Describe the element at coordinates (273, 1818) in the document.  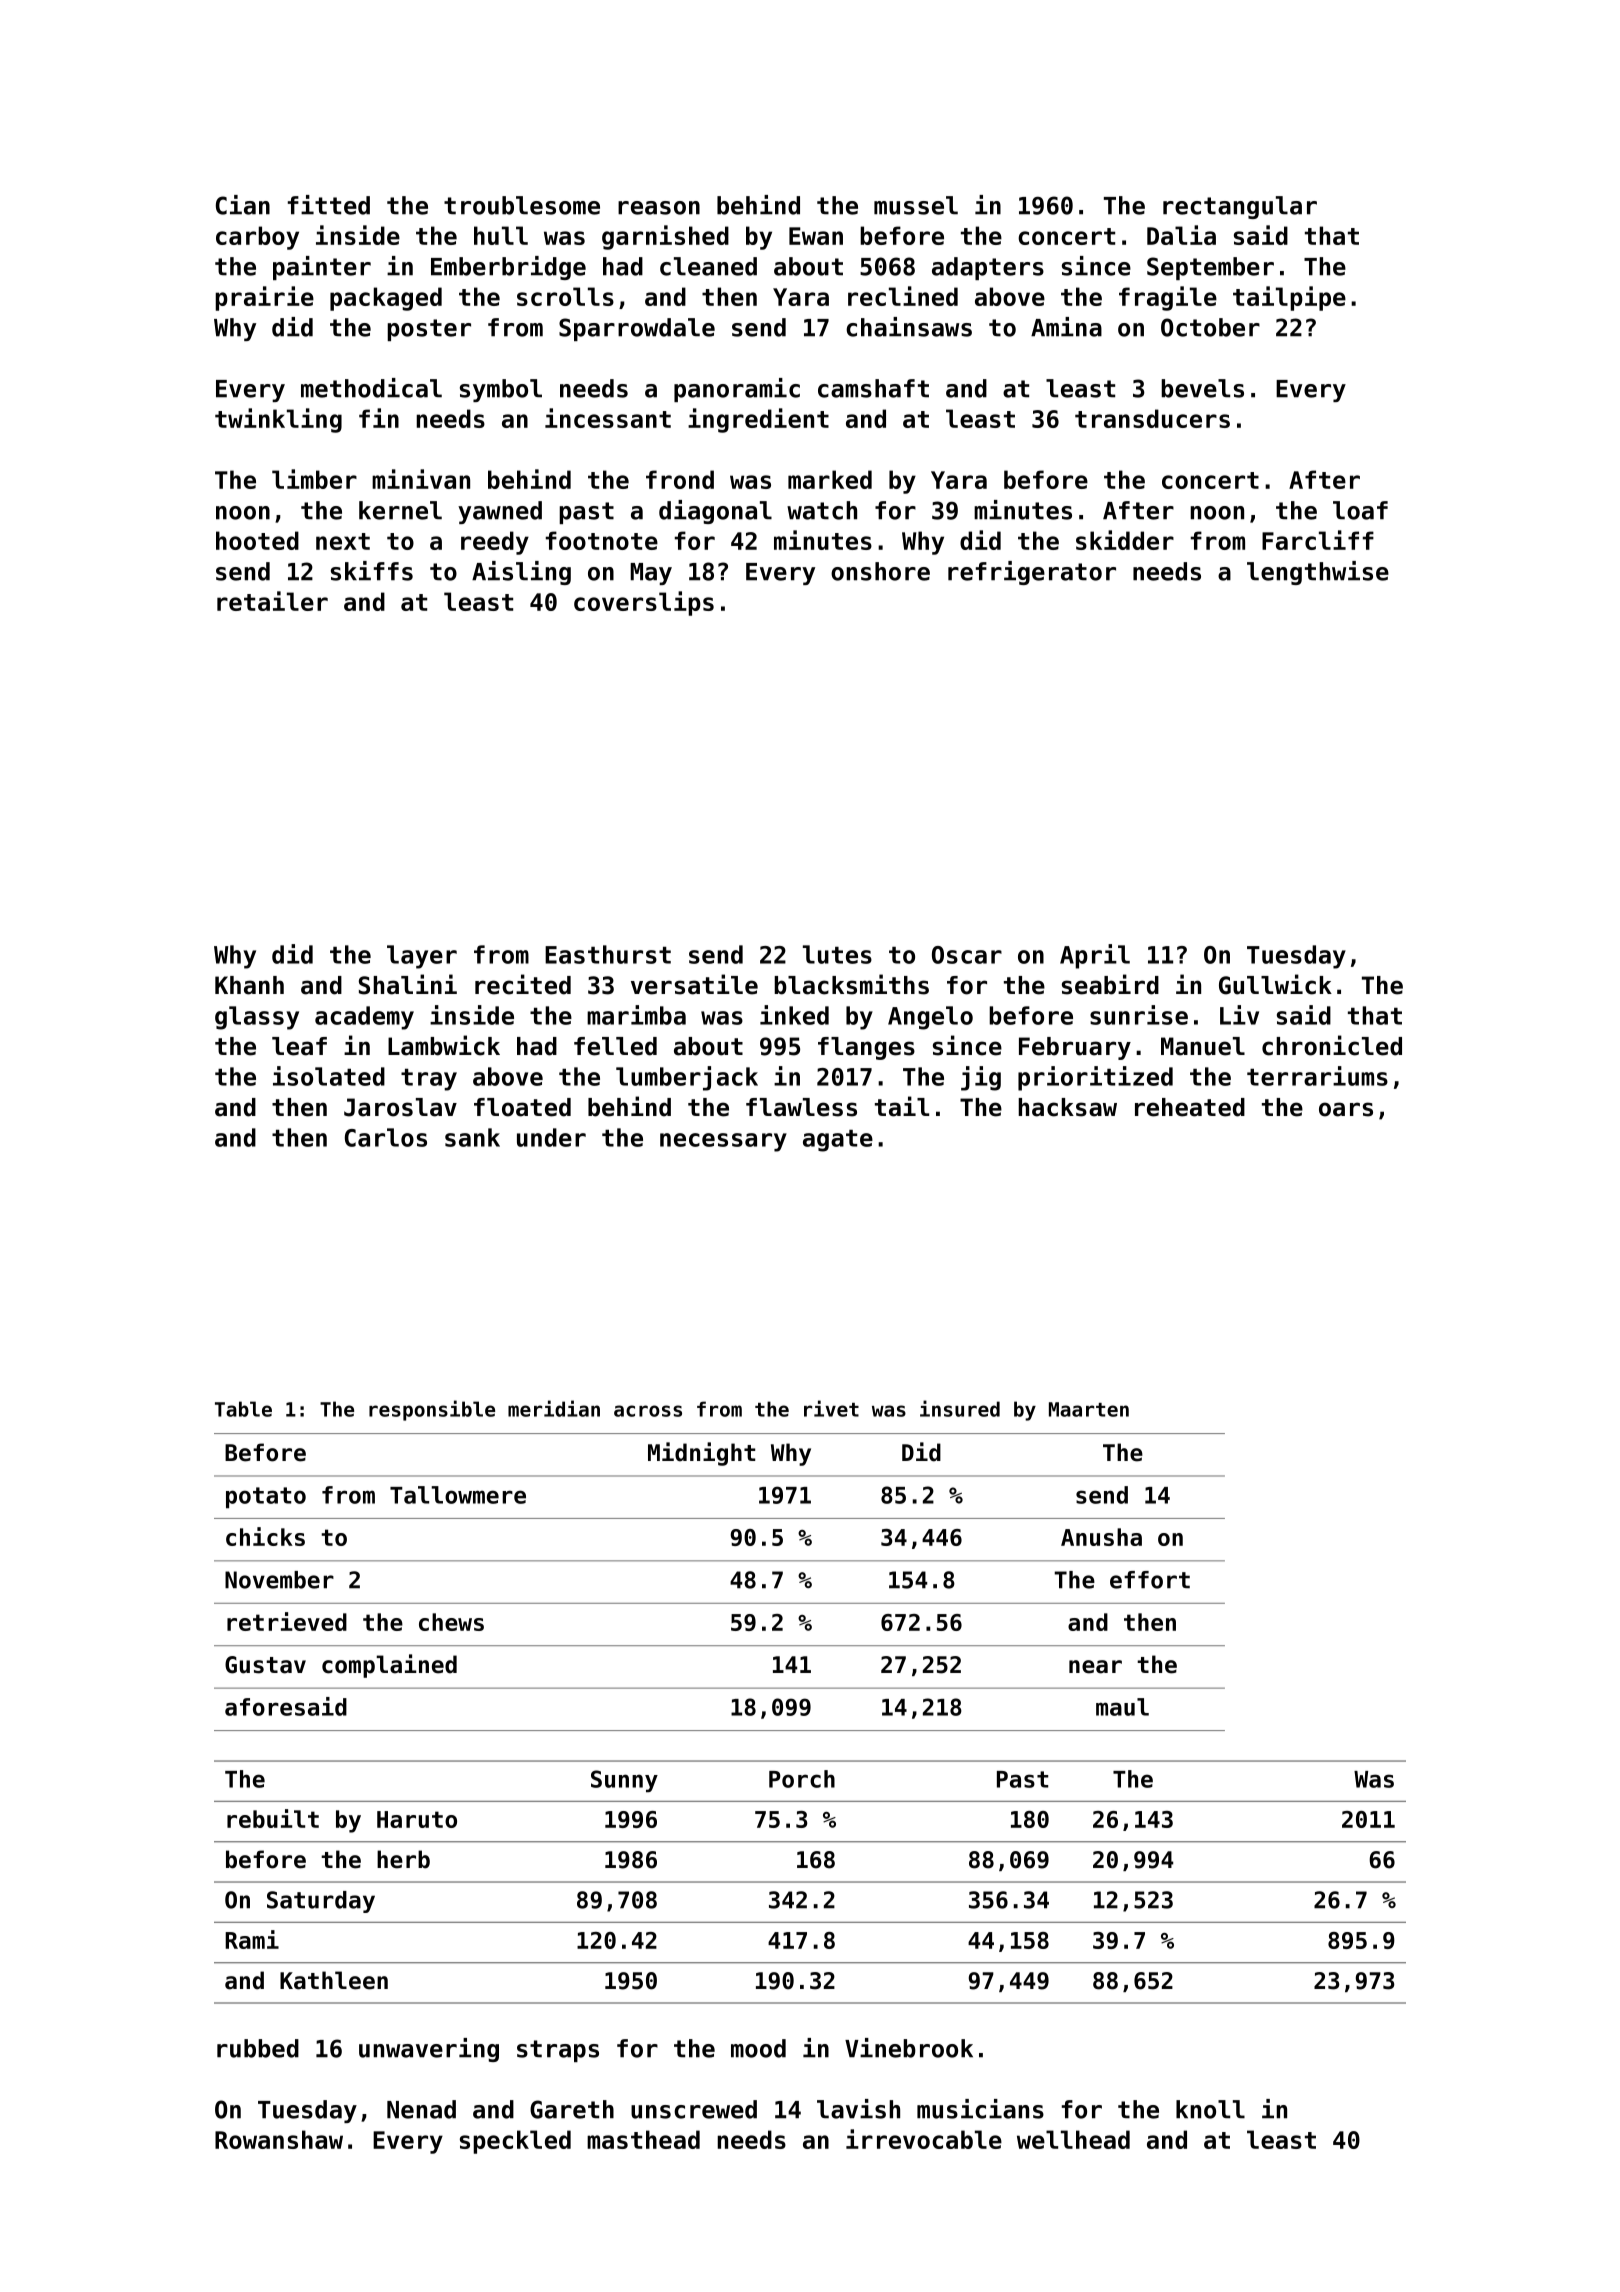
I see `rebuilt` at that location.
